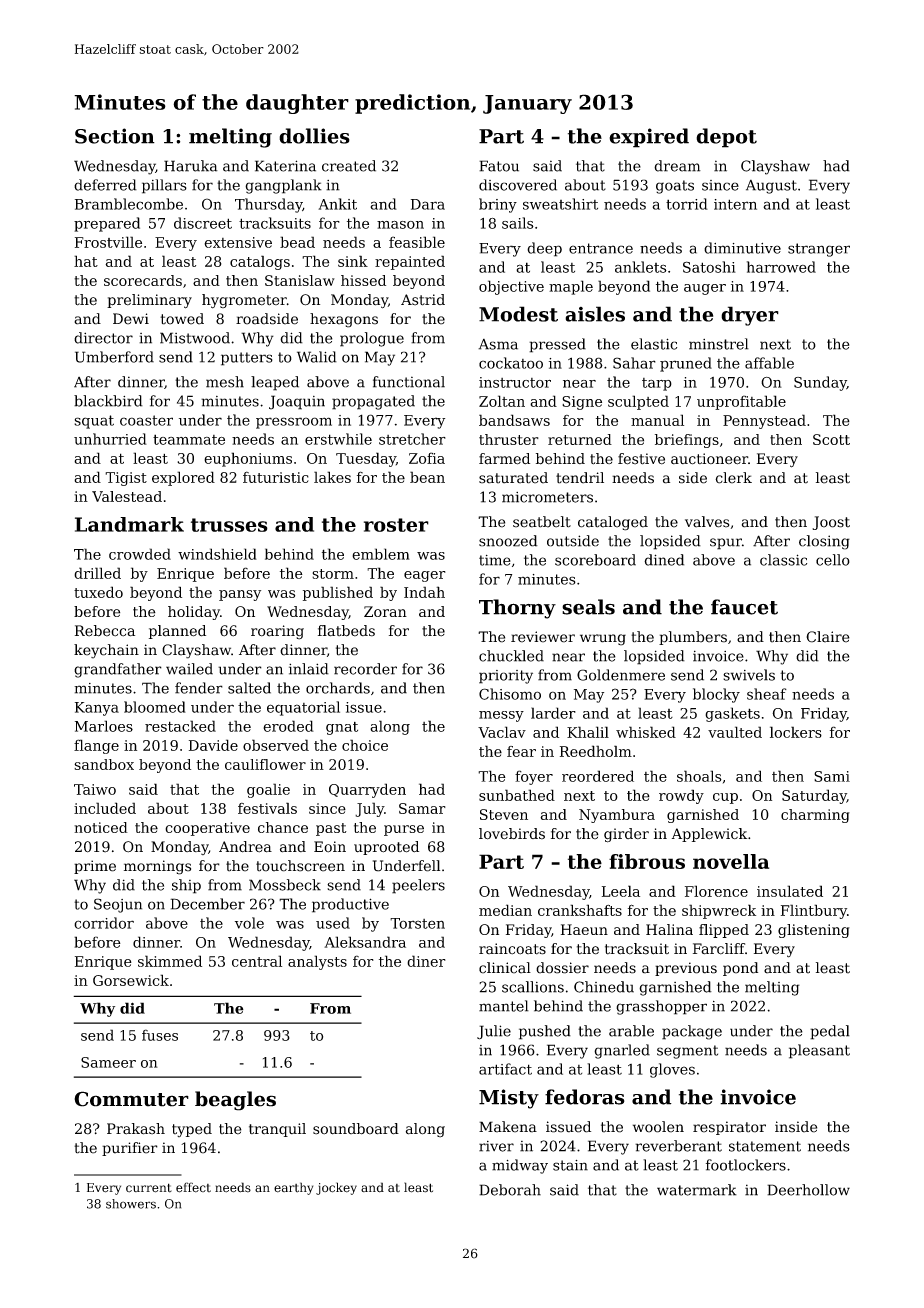 The image size is (924, 1308). Describe the element at coordinates (634, 363) in the image. I see `Sahar` at that location.
